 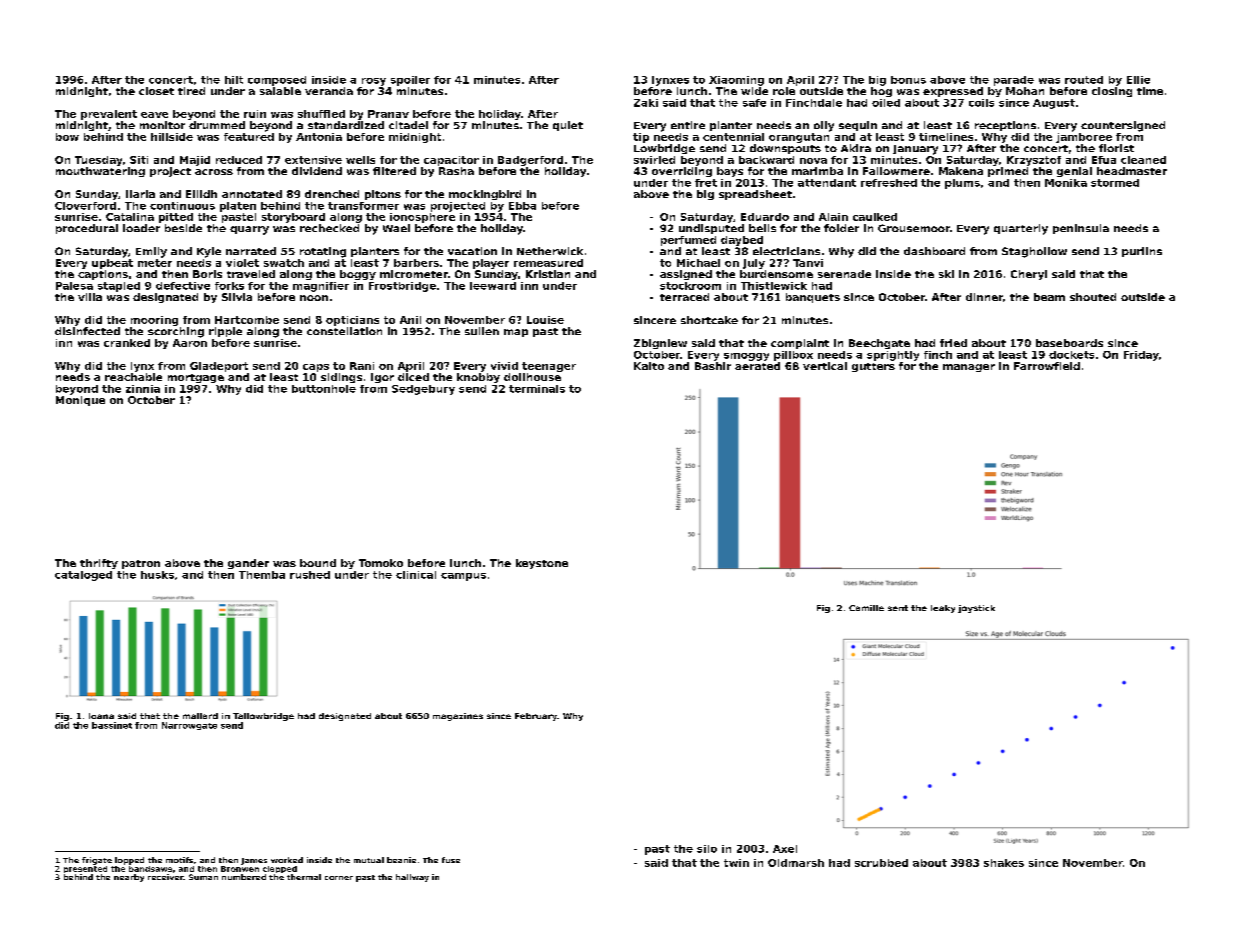 What do you see at coordinates (165, 877) in the screenshot?
I see `receiver` at bounding box center [165, 877].
